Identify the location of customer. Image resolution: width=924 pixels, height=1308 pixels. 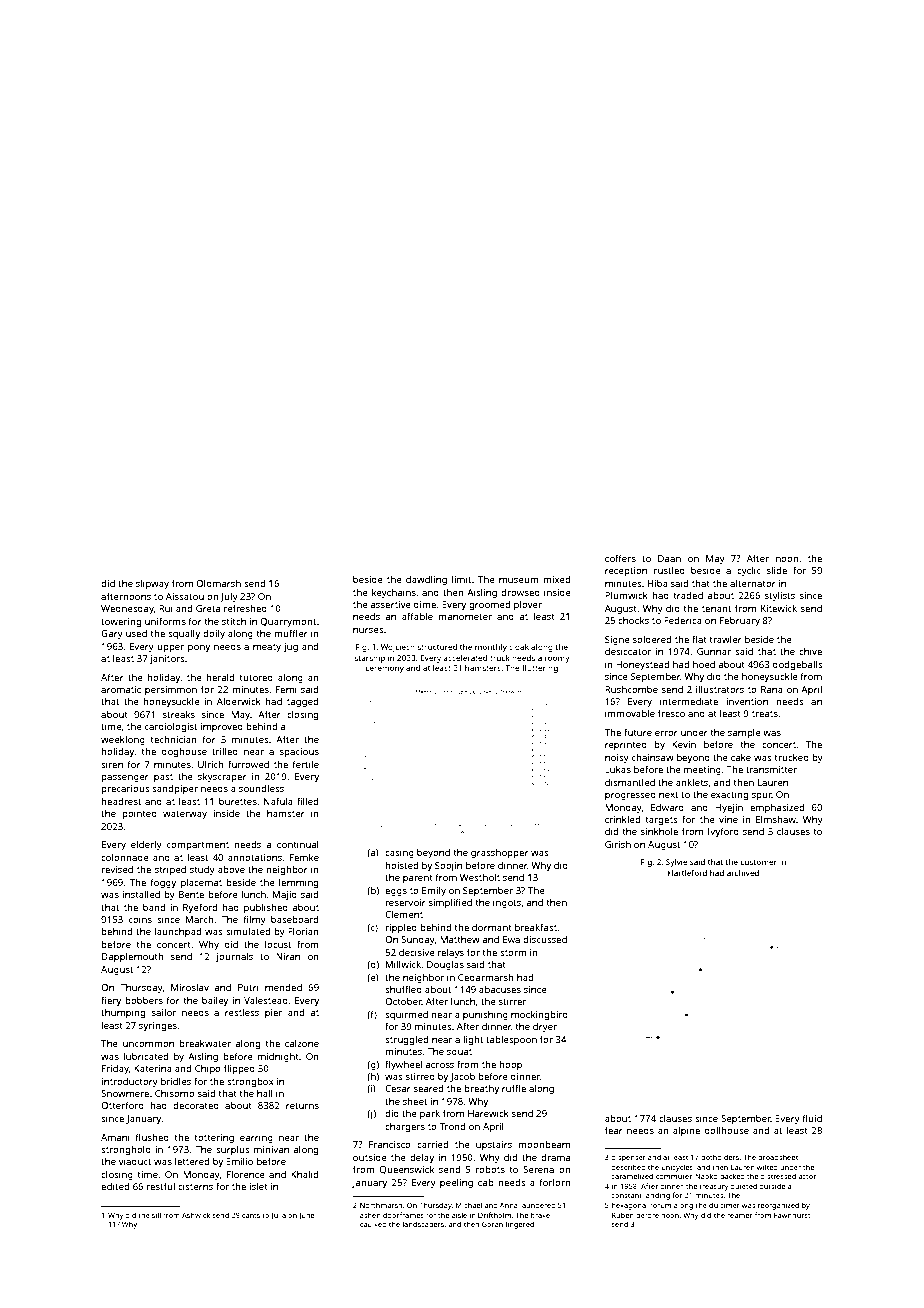
(758, 862).
